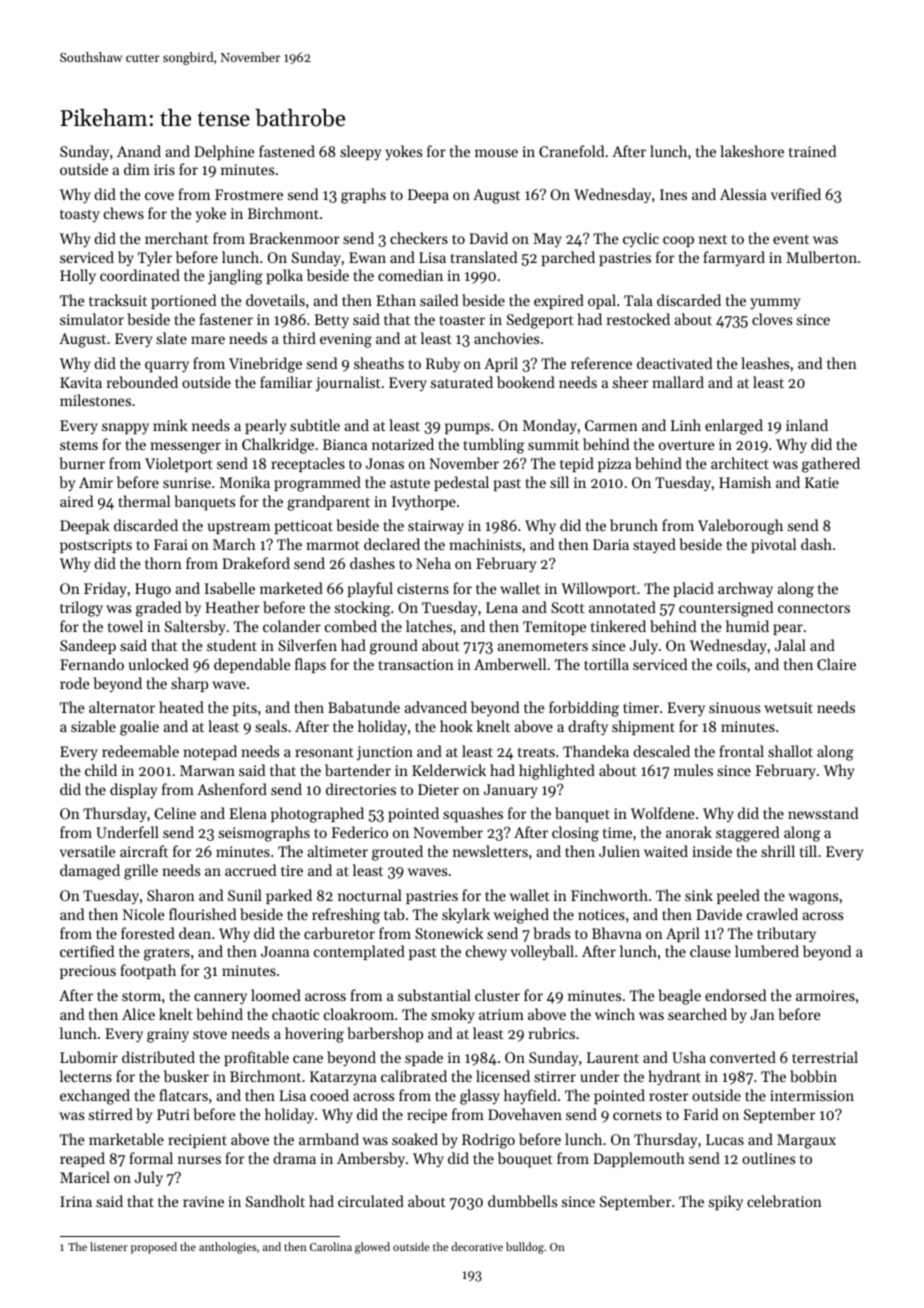 The width and height of the screenshot is (924, 1308). What do you see at coordinates (78, 277) in the screenshot?
I see `Holly` at bounding box center [78, 277].
